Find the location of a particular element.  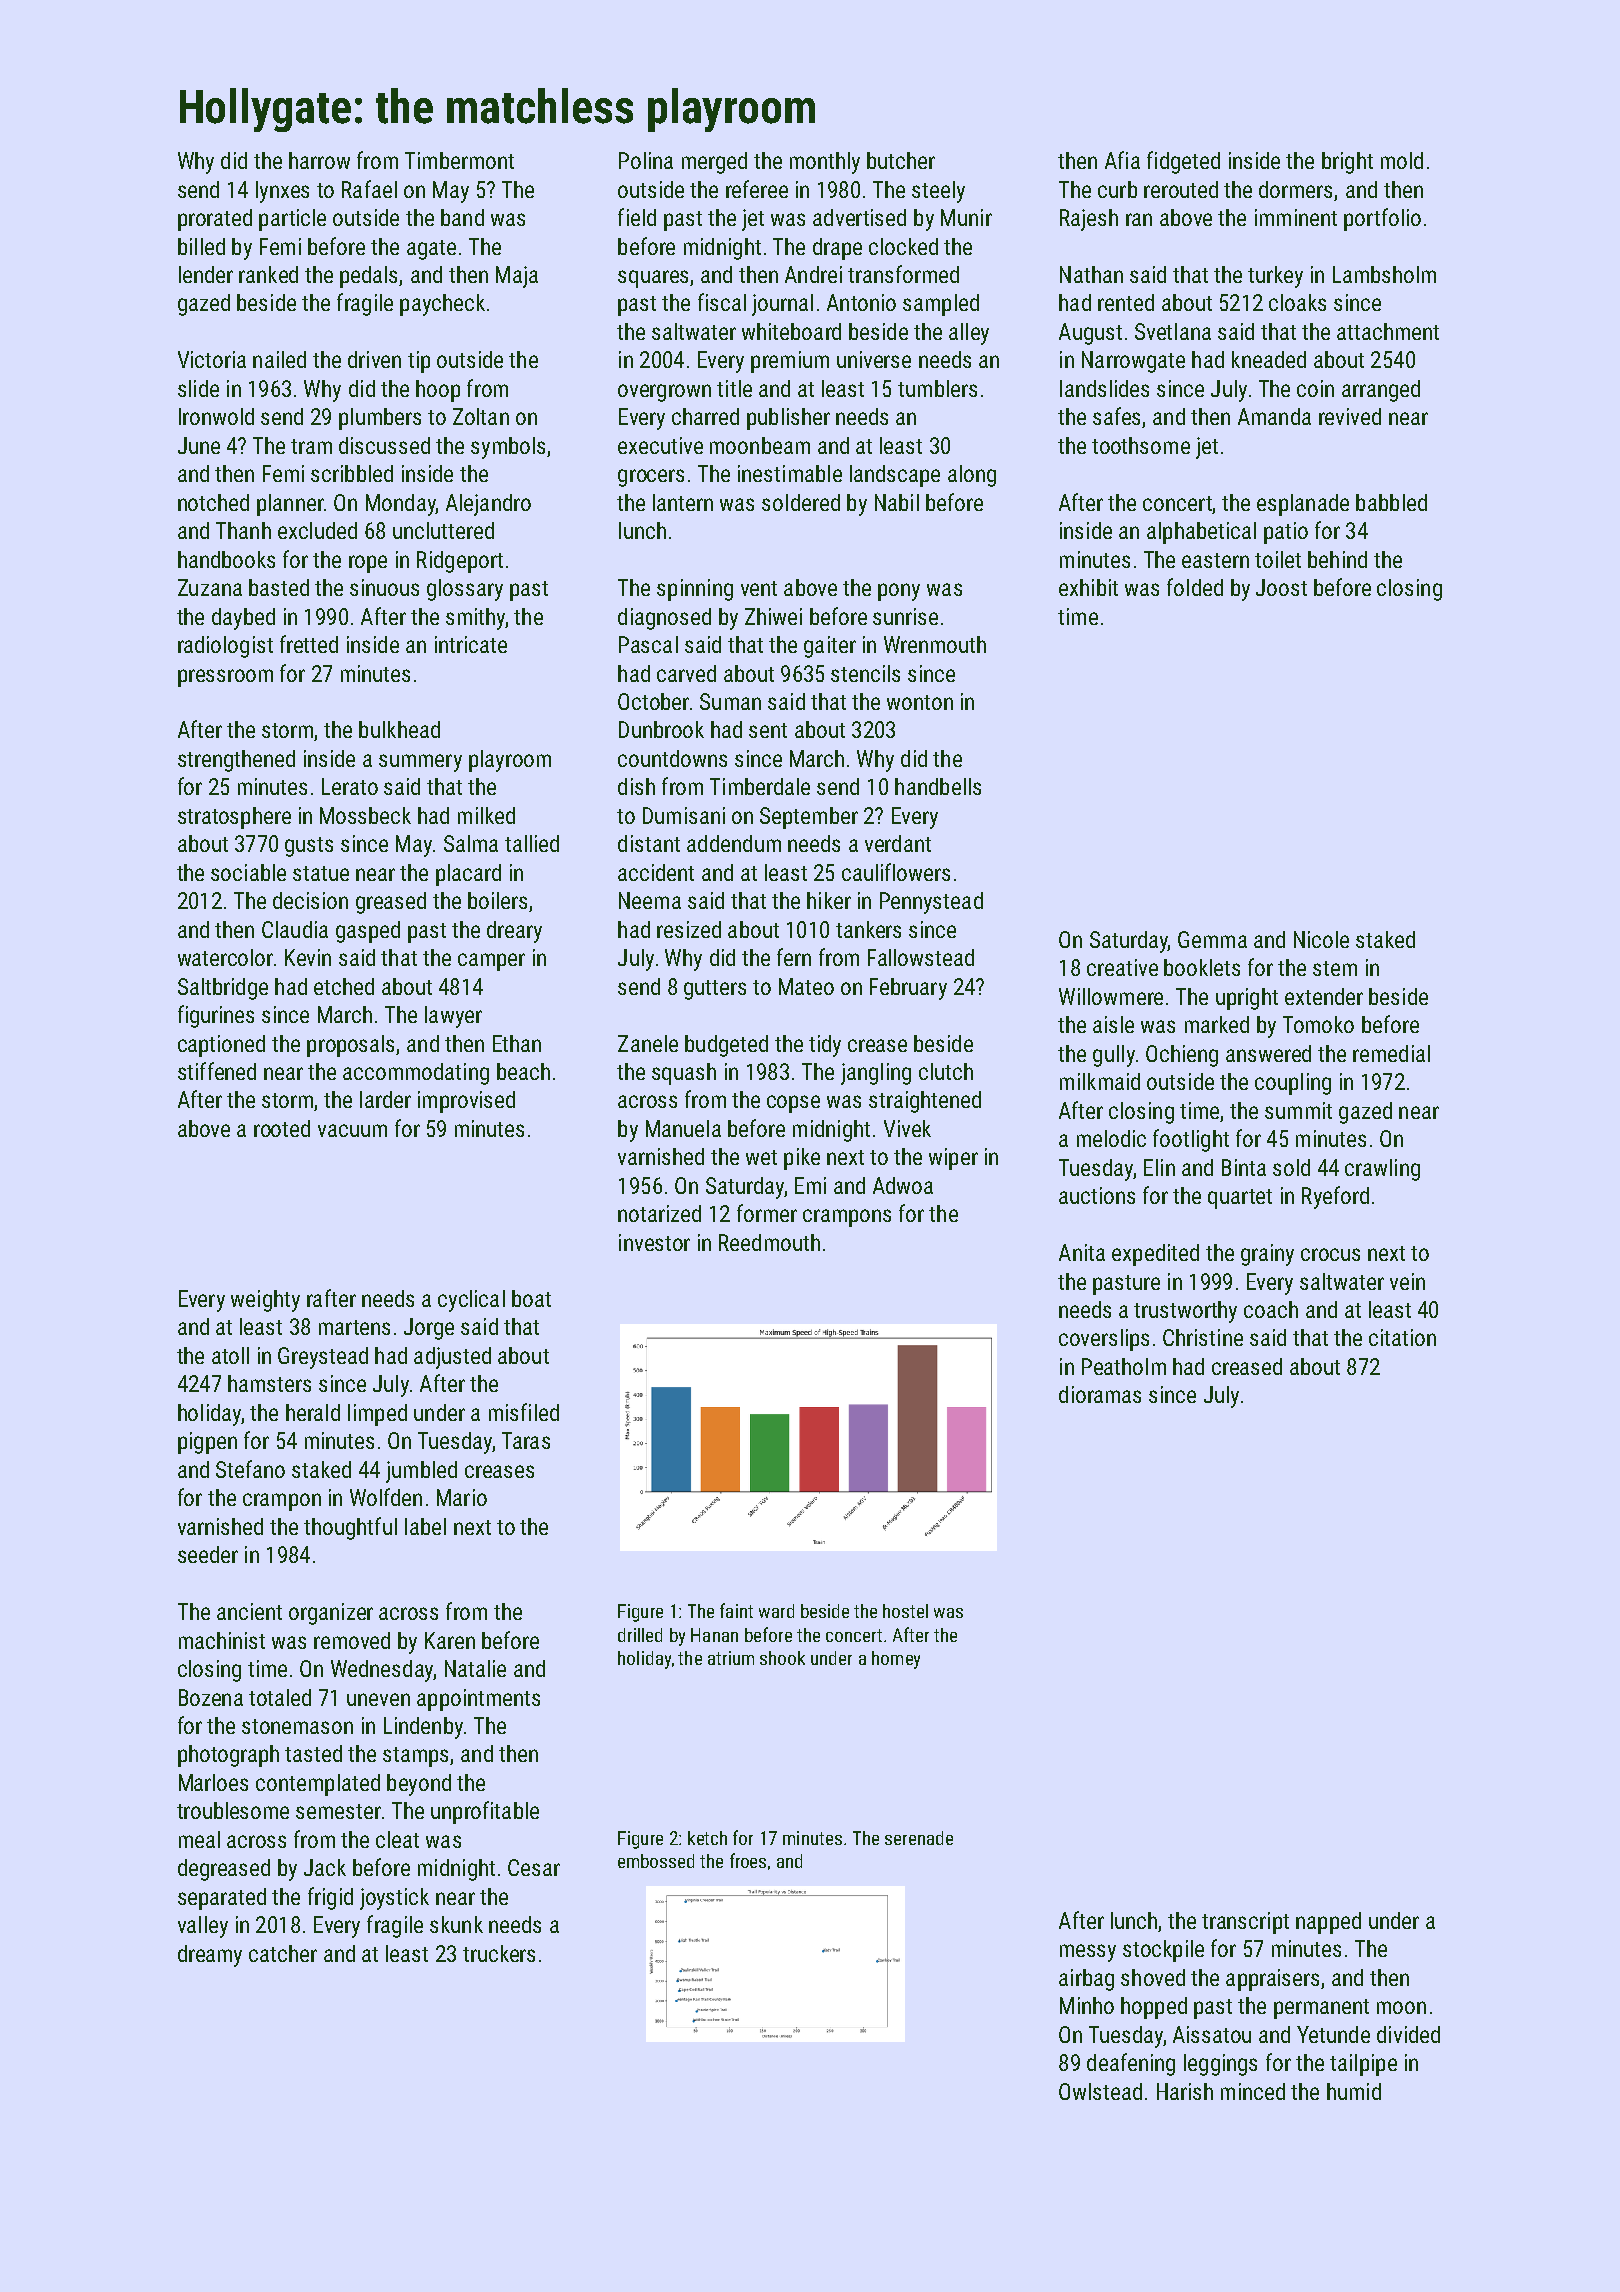

transformed is located at coordinates (903, 274).
